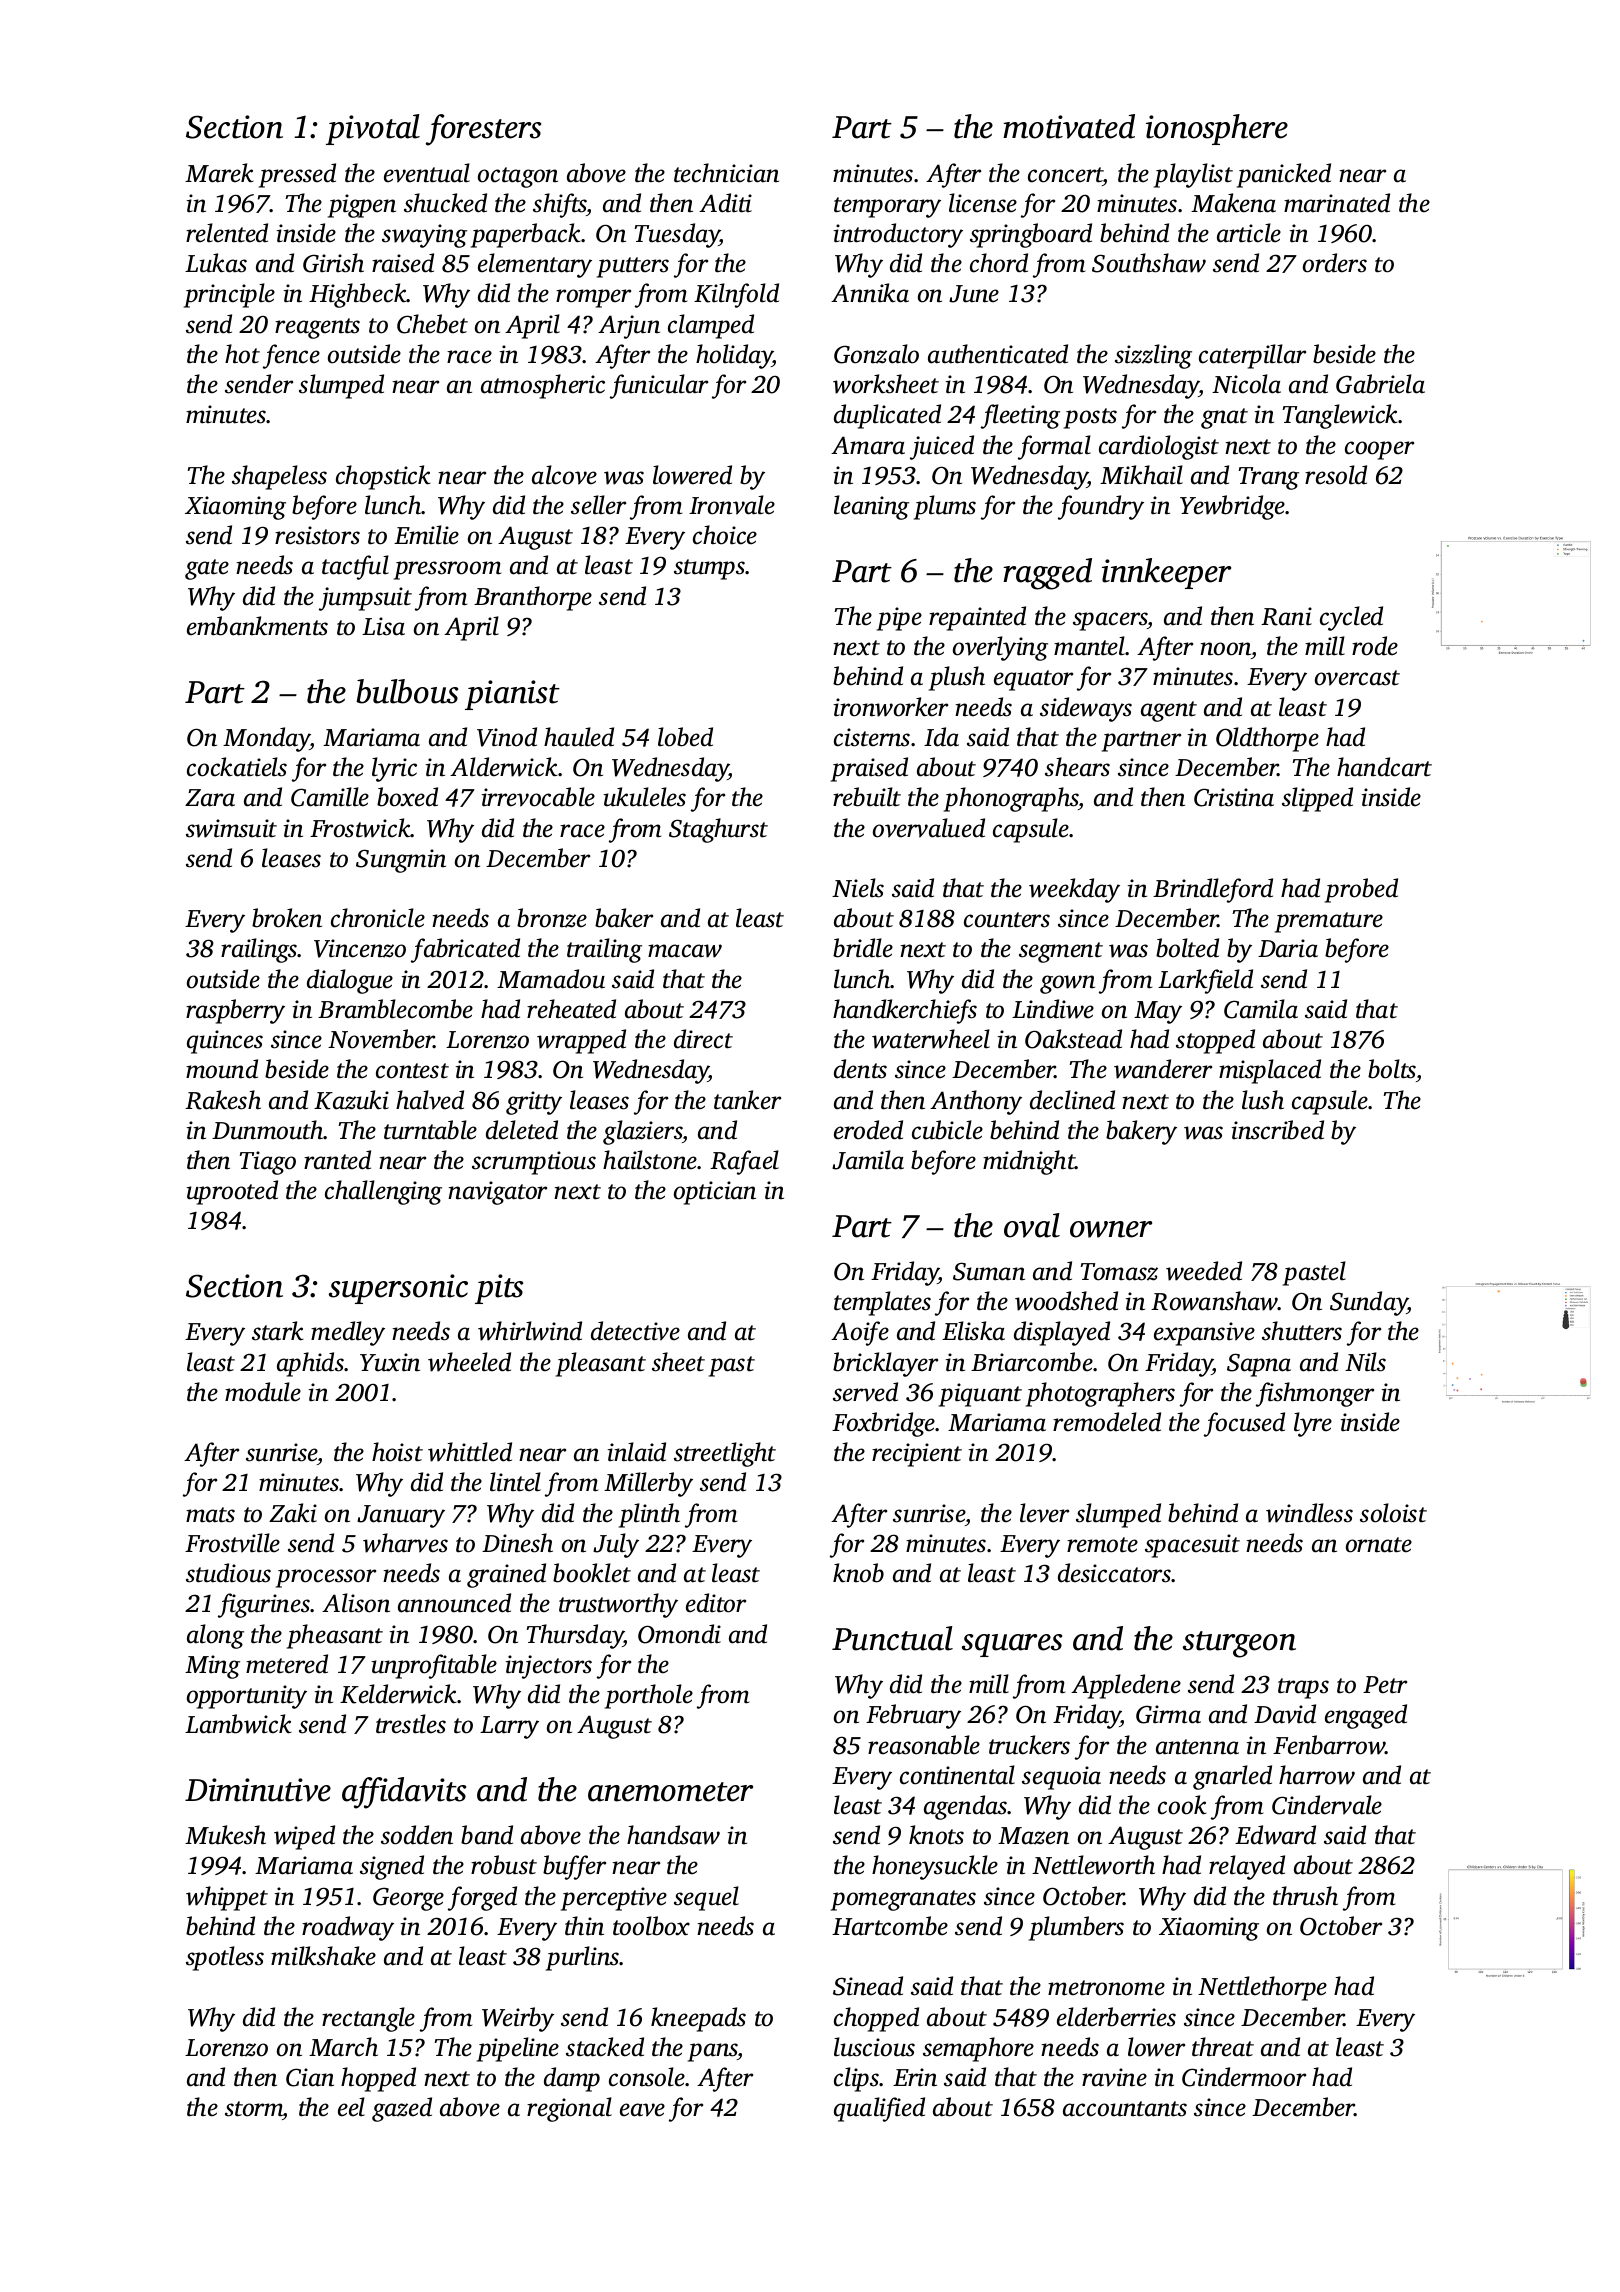 The height and width of the page is (2292, 1620). I want to click on handsaw, so click(673, 1835).
